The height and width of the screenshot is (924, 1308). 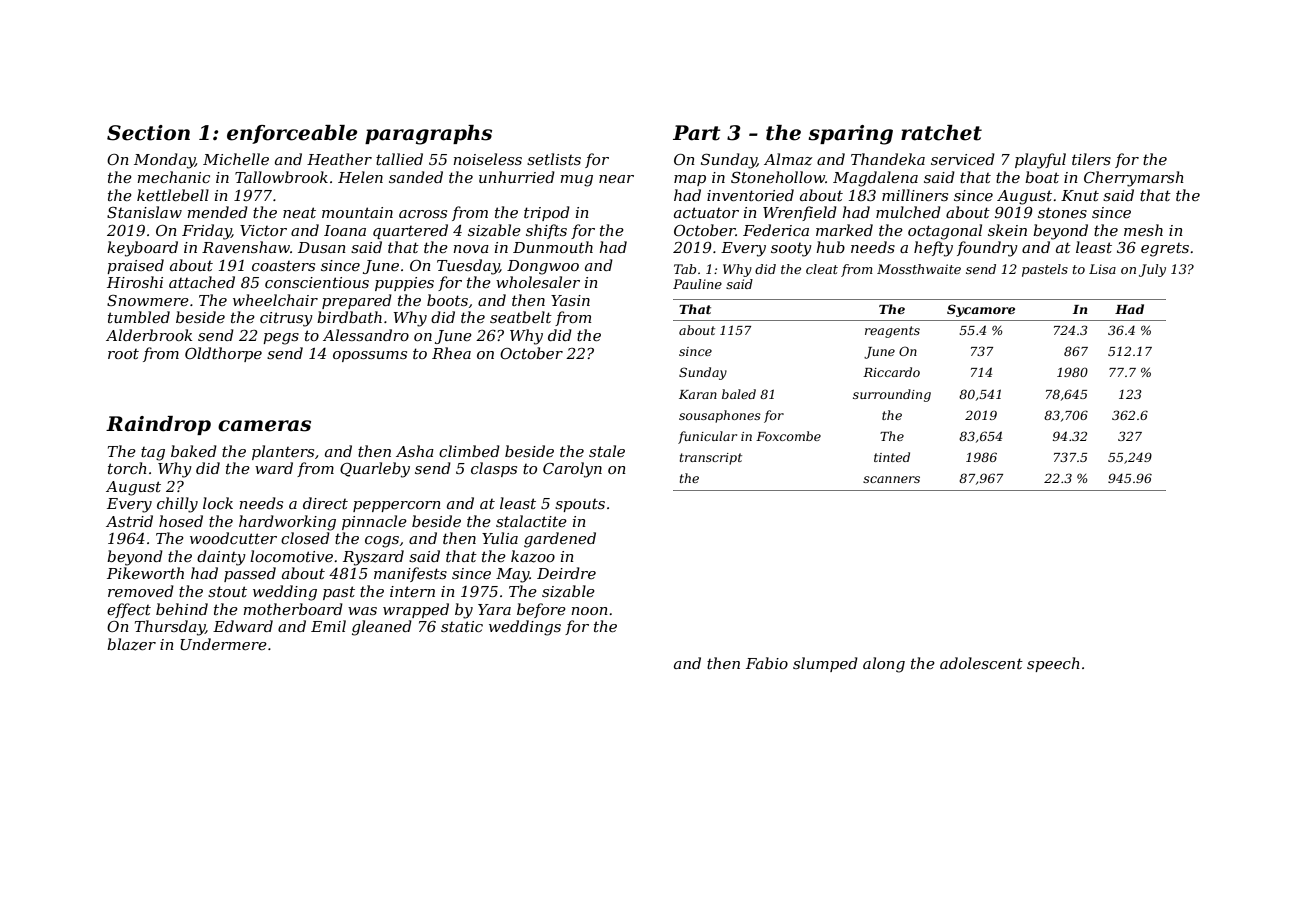 What do you see at coordinates (194, 451) in the screenshot?
I see `baked` at bounding box center [194, 451].
